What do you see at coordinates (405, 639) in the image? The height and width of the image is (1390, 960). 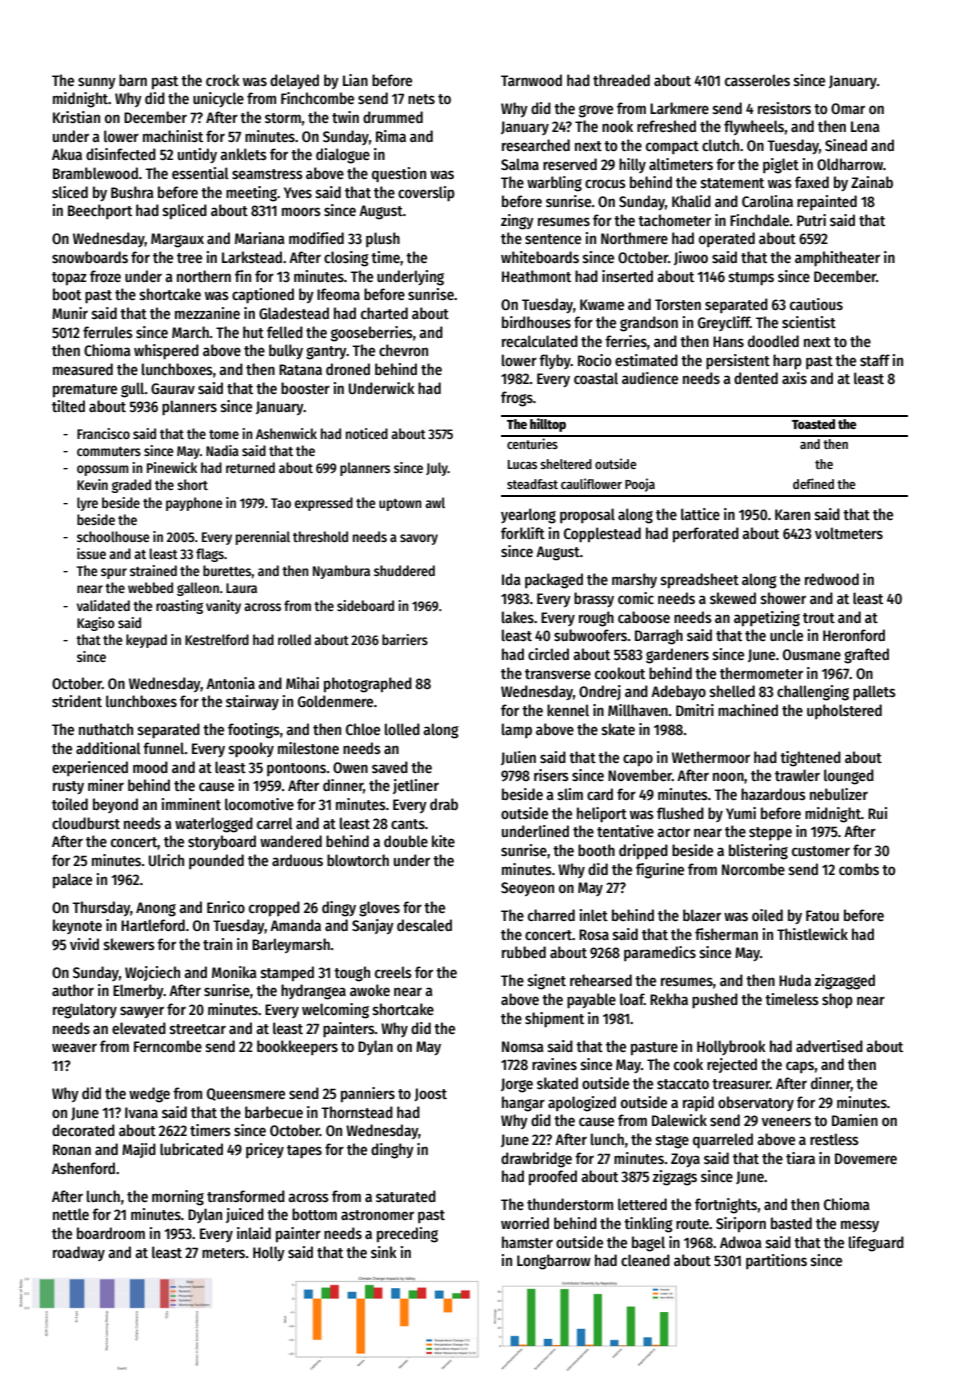 I see `barriers` at bounding box center [405, 639].
